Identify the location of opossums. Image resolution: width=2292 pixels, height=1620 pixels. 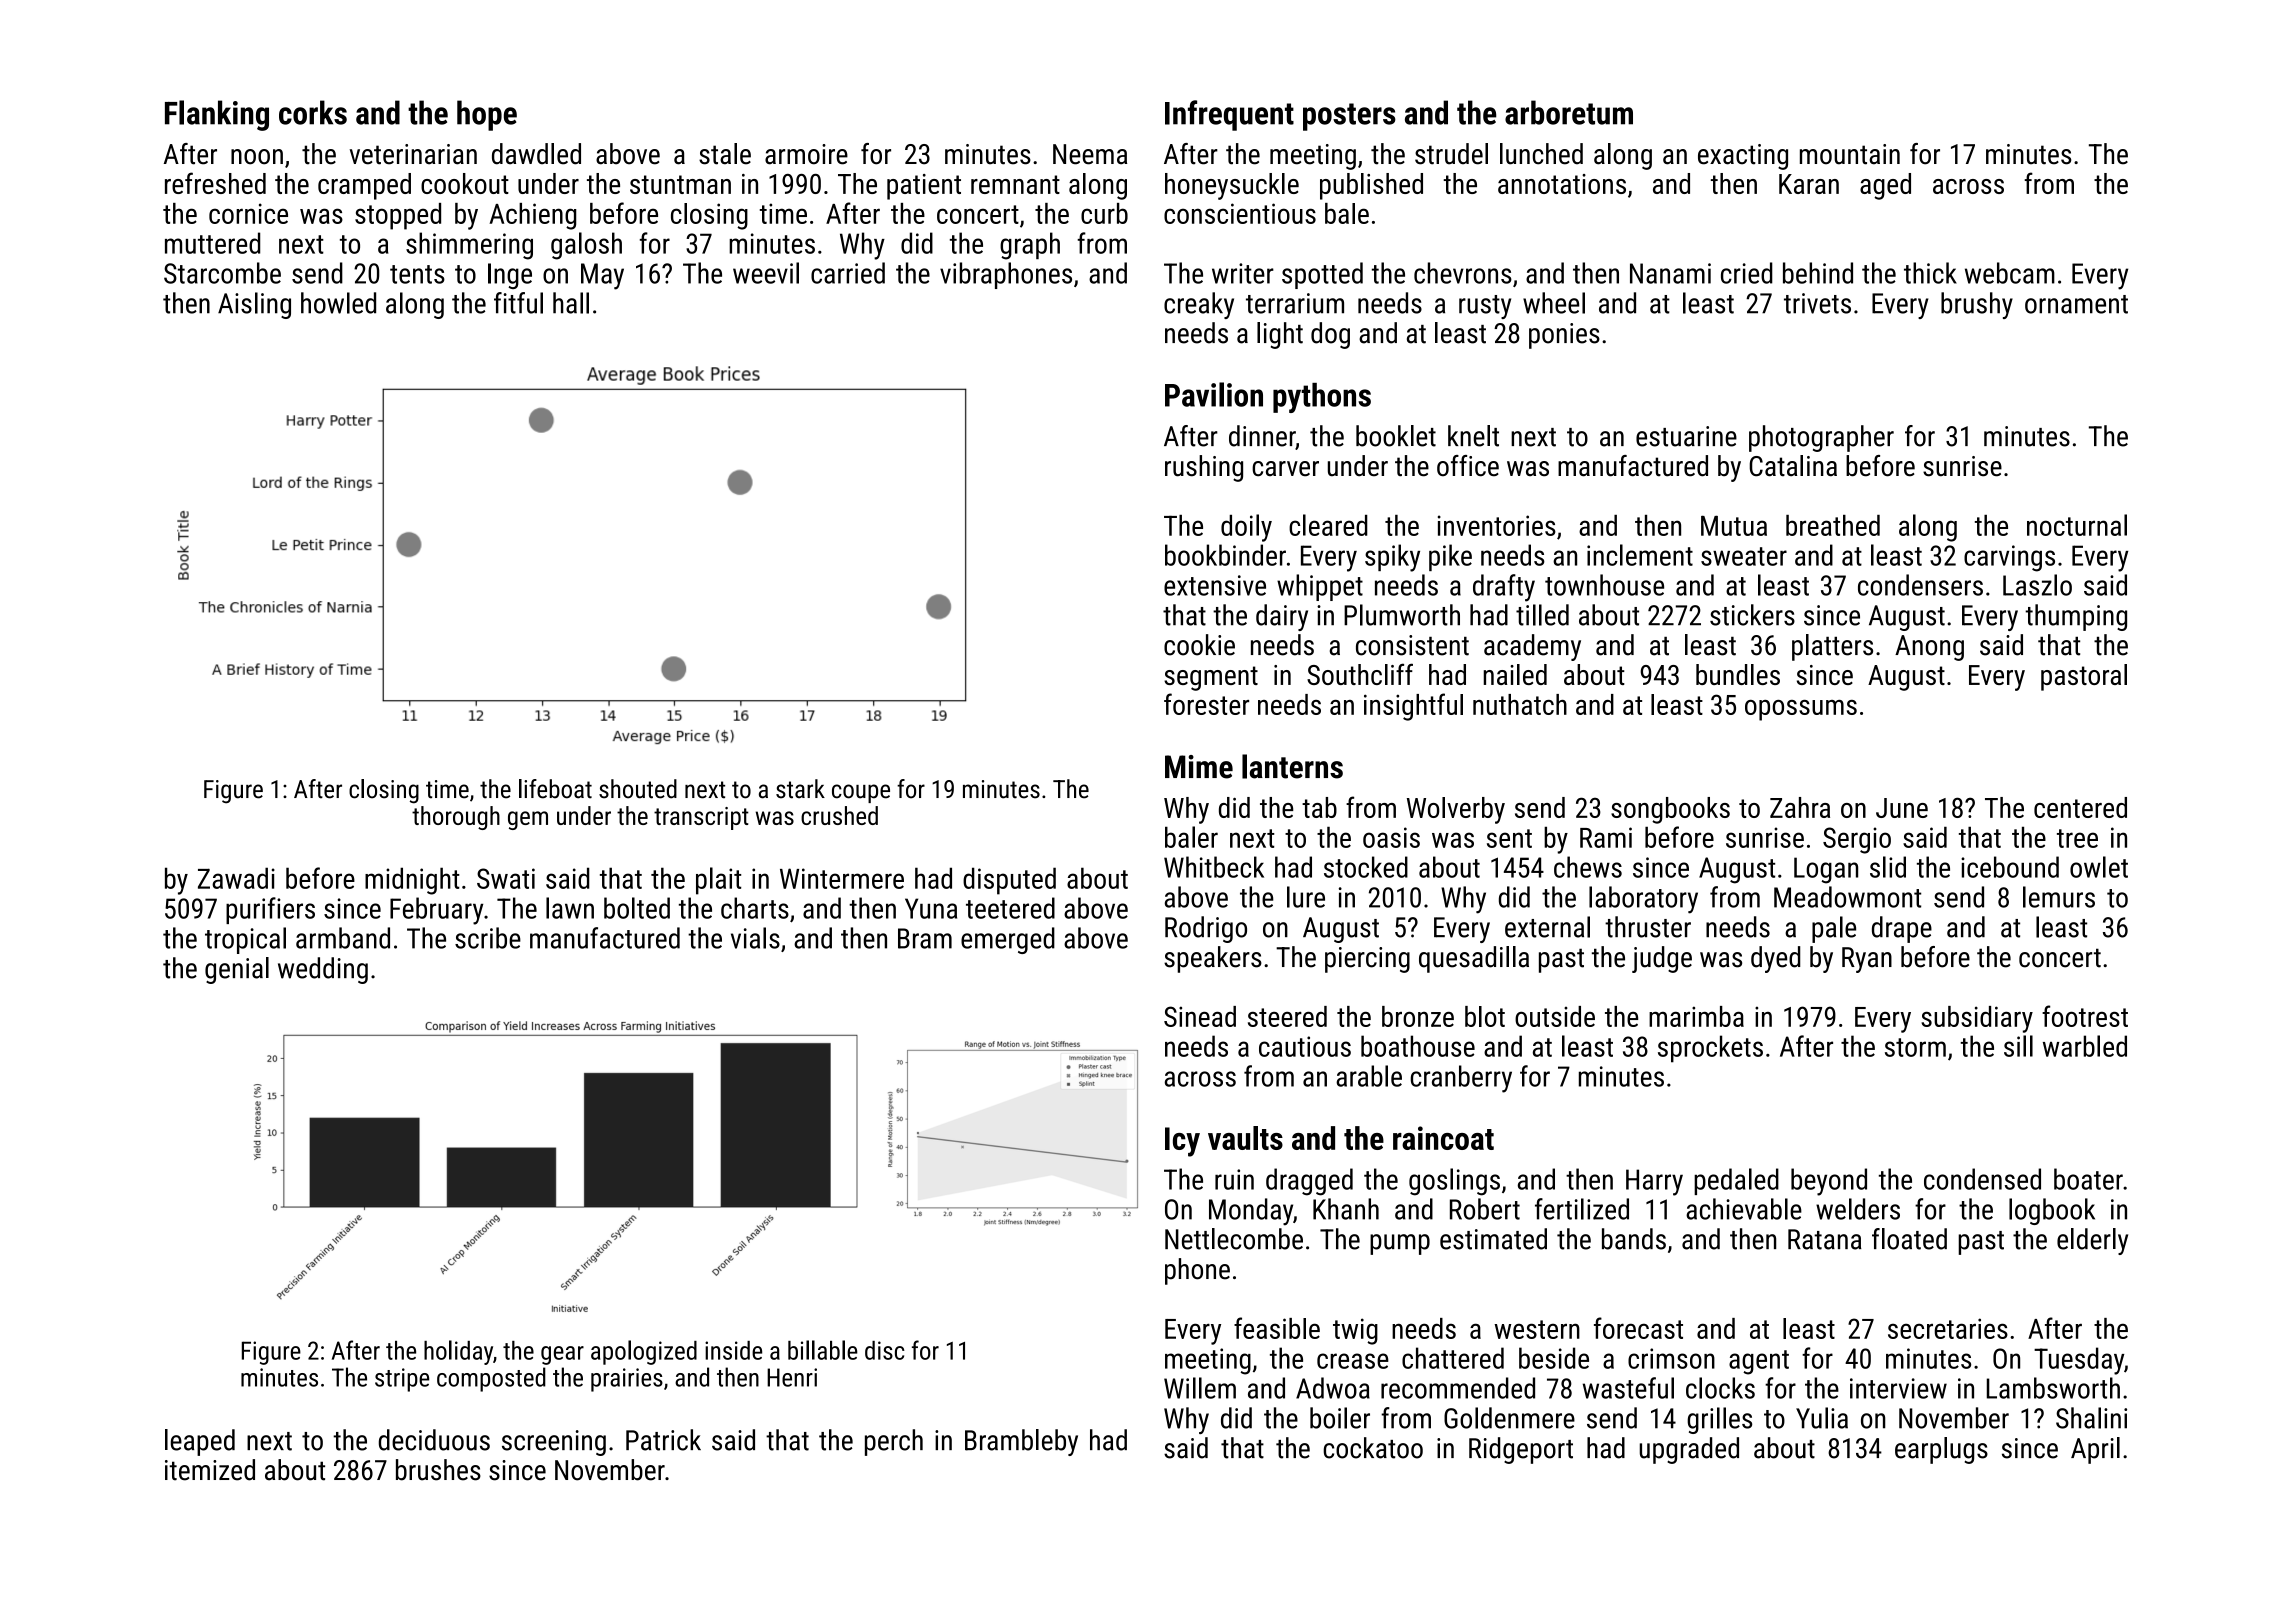
(1801, 710).
